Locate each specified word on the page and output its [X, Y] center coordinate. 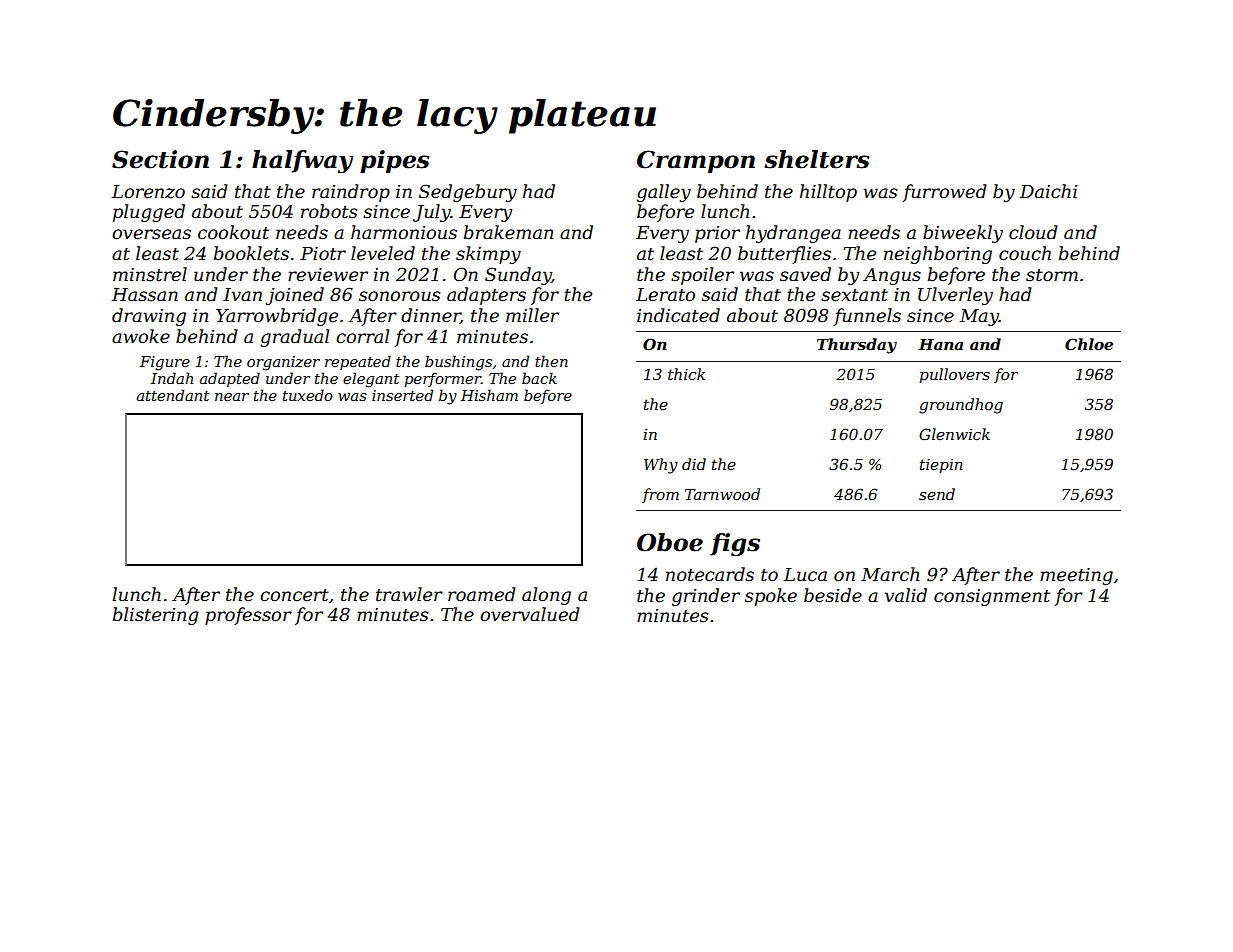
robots [329, 211]
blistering [156, 616]
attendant [173, 395]
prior [717, 234]
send [937, 494]
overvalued [530, 614]
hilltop [828, 193]
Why [661, 466]
